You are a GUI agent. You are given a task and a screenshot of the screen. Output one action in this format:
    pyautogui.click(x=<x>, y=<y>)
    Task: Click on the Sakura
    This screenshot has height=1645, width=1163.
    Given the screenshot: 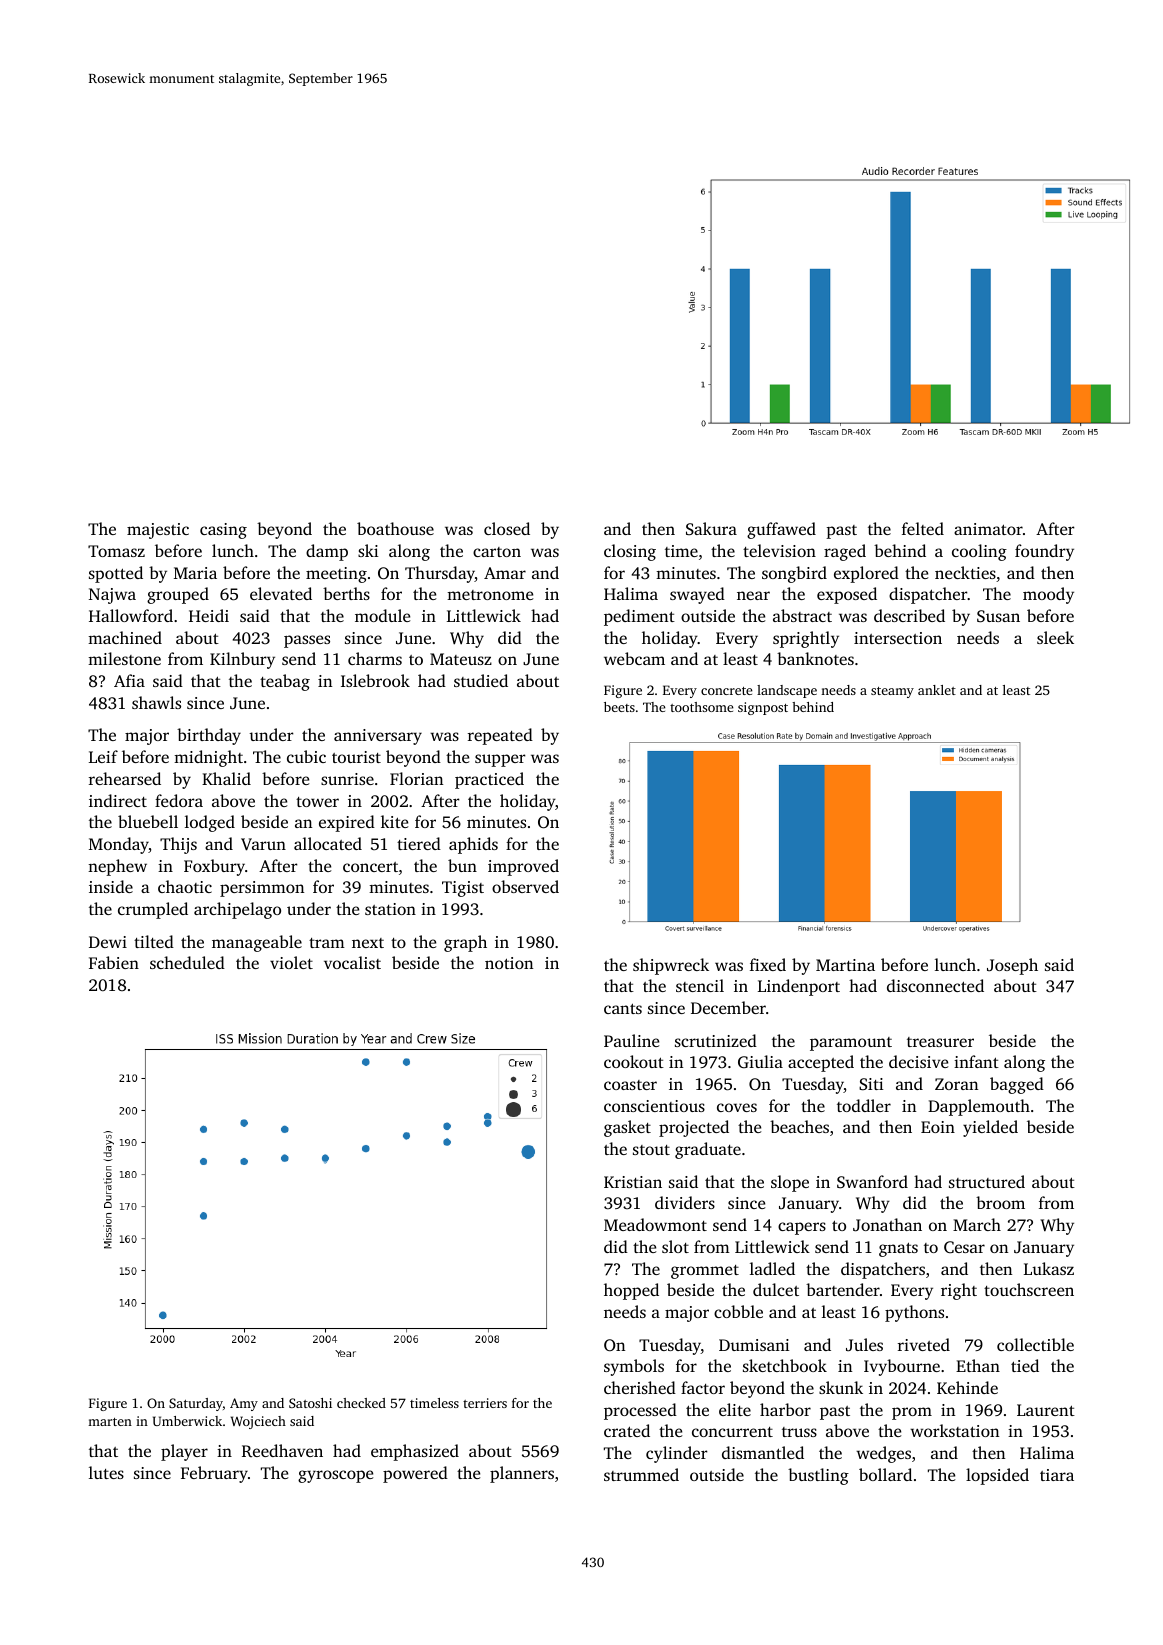 What is the action you would take?
    pyautogui.click(x=711, y=528)
